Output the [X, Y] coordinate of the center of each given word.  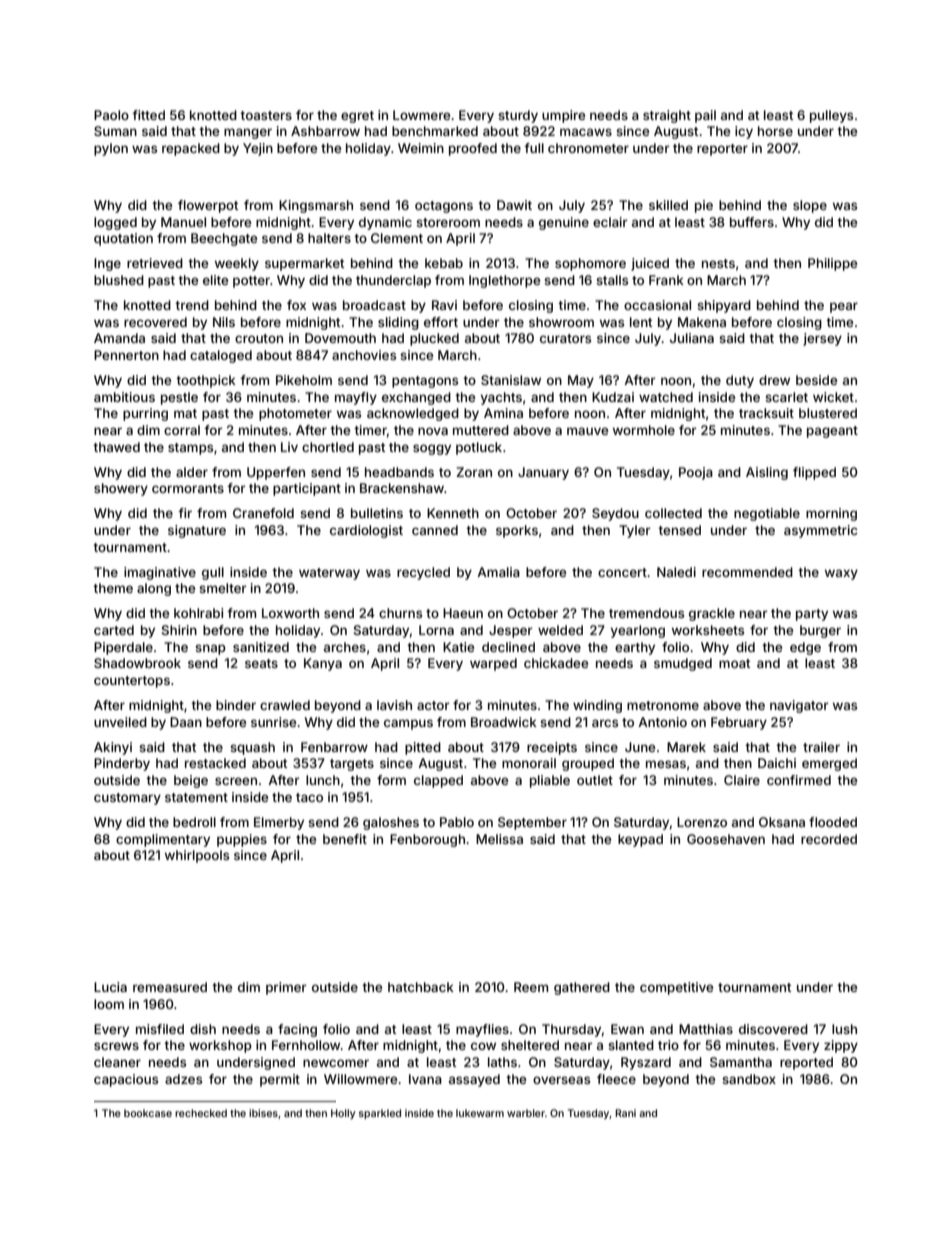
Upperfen [276, 473]
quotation [123, 239]
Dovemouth [340, 338]
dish [203, 1029]
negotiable [767, 514]
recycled [423, 573]
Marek [686, 747]
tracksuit [766, 413]
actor [433, 705]
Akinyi [113, 748]
